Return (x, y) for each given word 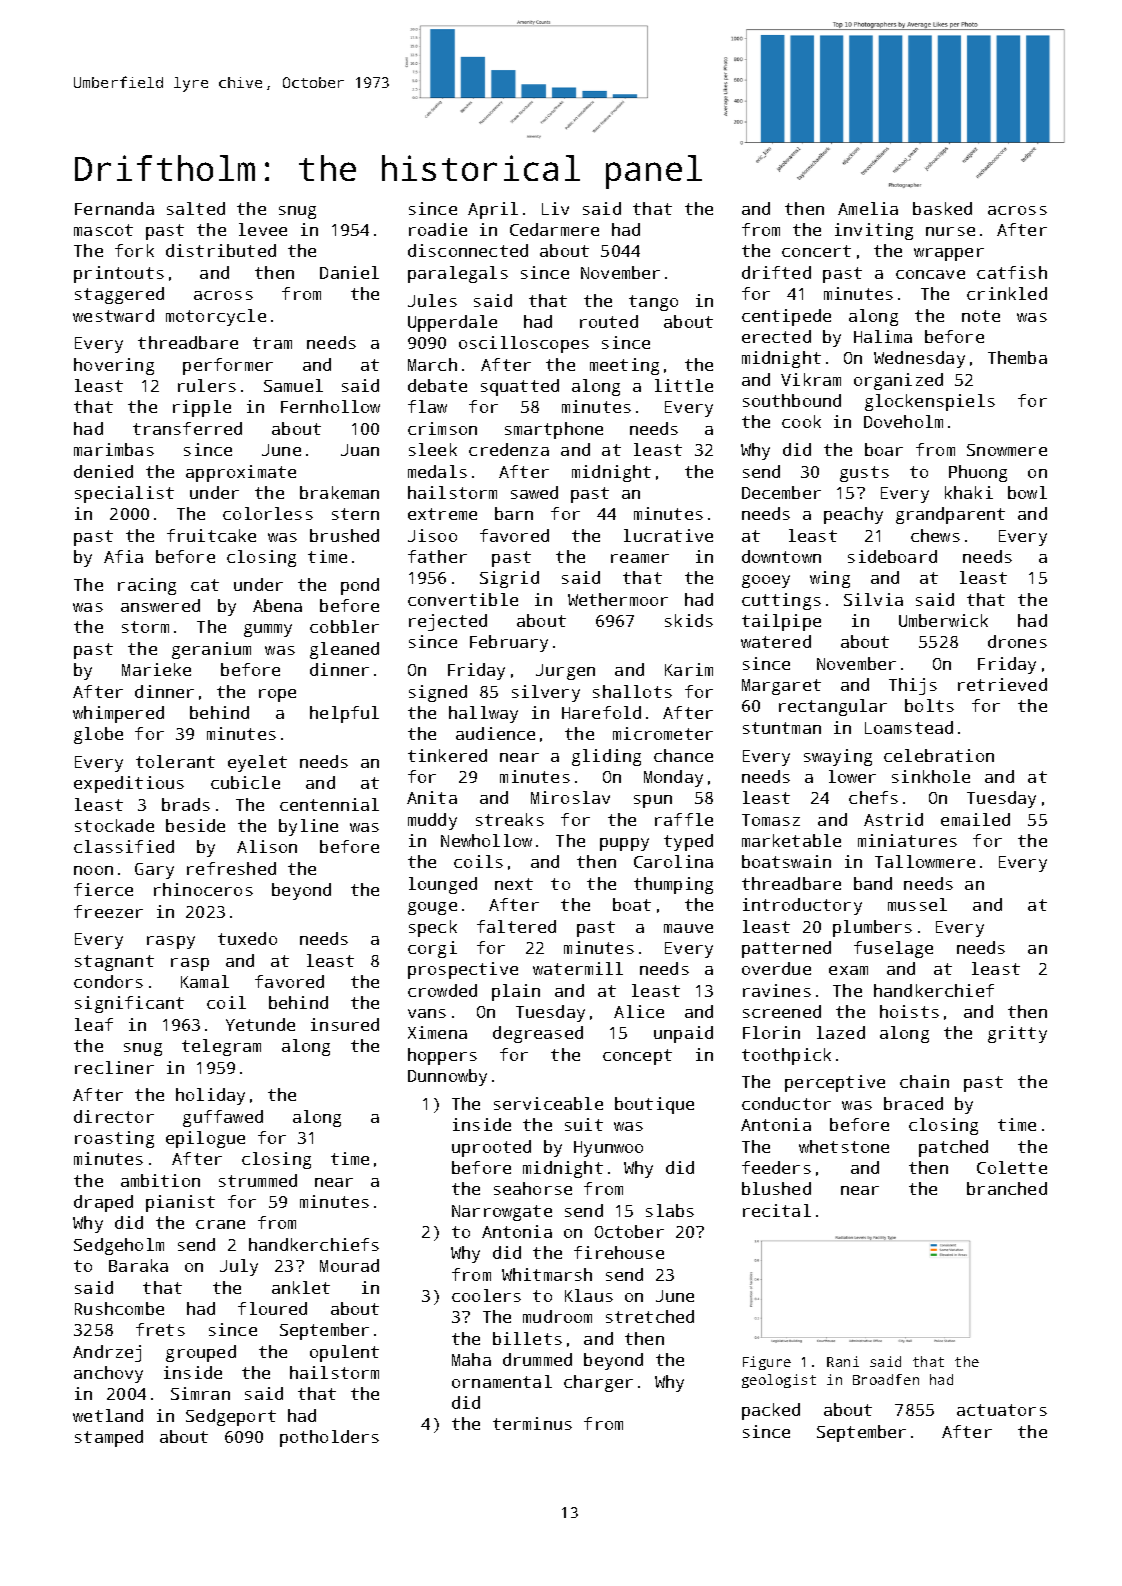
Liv (555, 208)
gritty (1017, 1034)
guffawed (223, 1118)
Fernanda (114, 208)
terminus (532, 1423)
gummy (268, 630)
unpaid (683, 1034)
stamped (109, 1438)
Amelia (868, 208)
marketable (791, 840)
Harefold (601, 712)
